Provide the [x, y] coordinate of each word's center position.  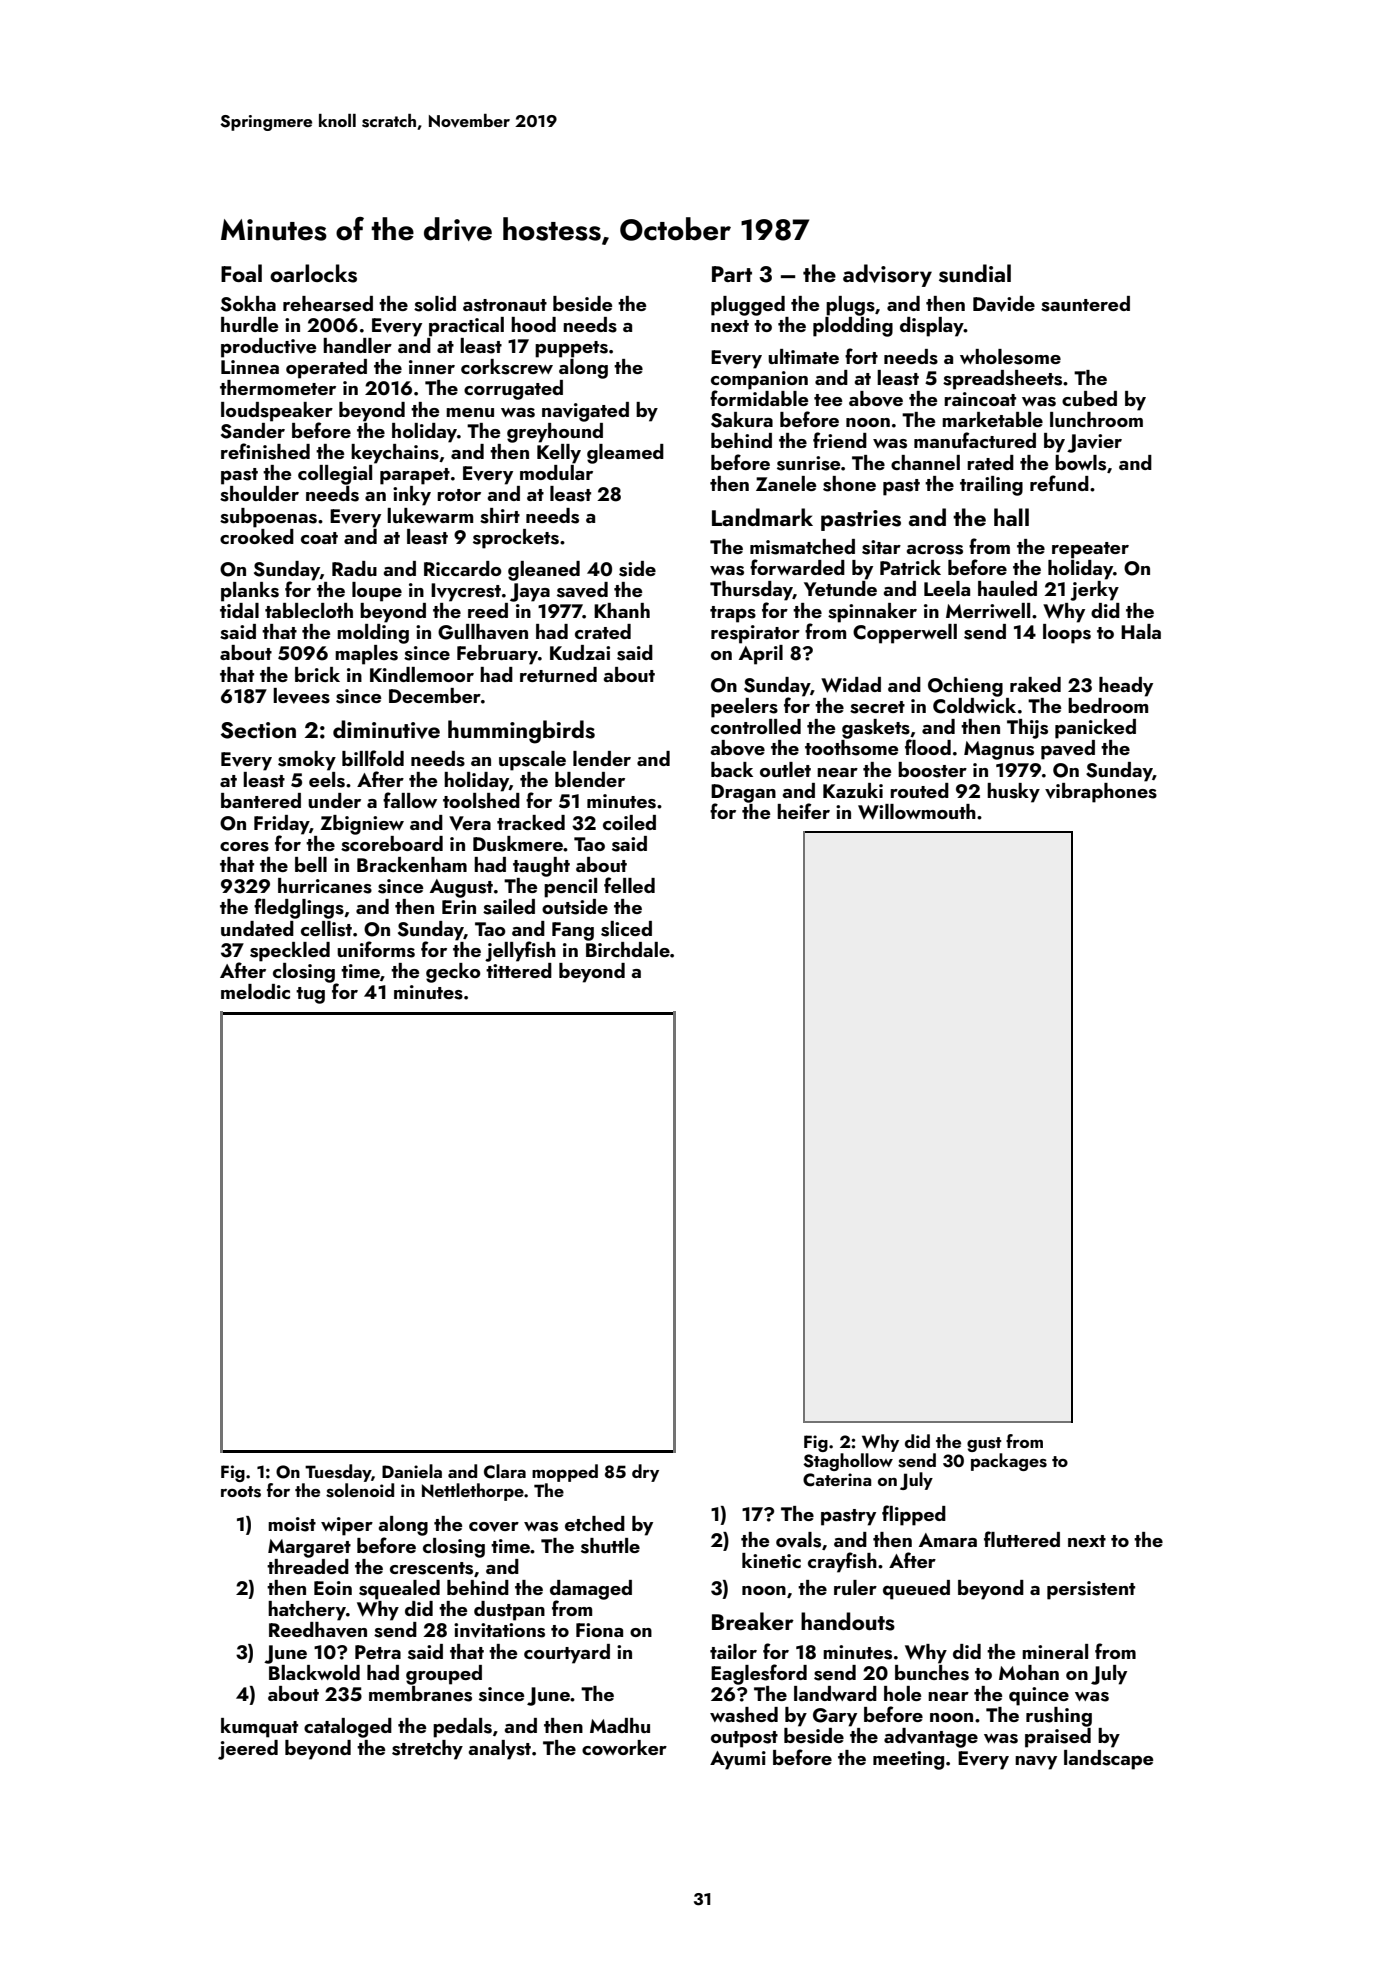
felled [629, 885]
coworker [624, 1747]
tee [828, 400]
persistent [1091, 1590]
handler [357, 345]
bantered [261, 800]
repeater [1090, 550]
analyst [499, 1750]
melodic [255, 991]
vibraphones [1101, 793]
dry [645, 1473]
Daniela [412, 1471]
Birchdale [628, 949]
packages [1009, 1462]
